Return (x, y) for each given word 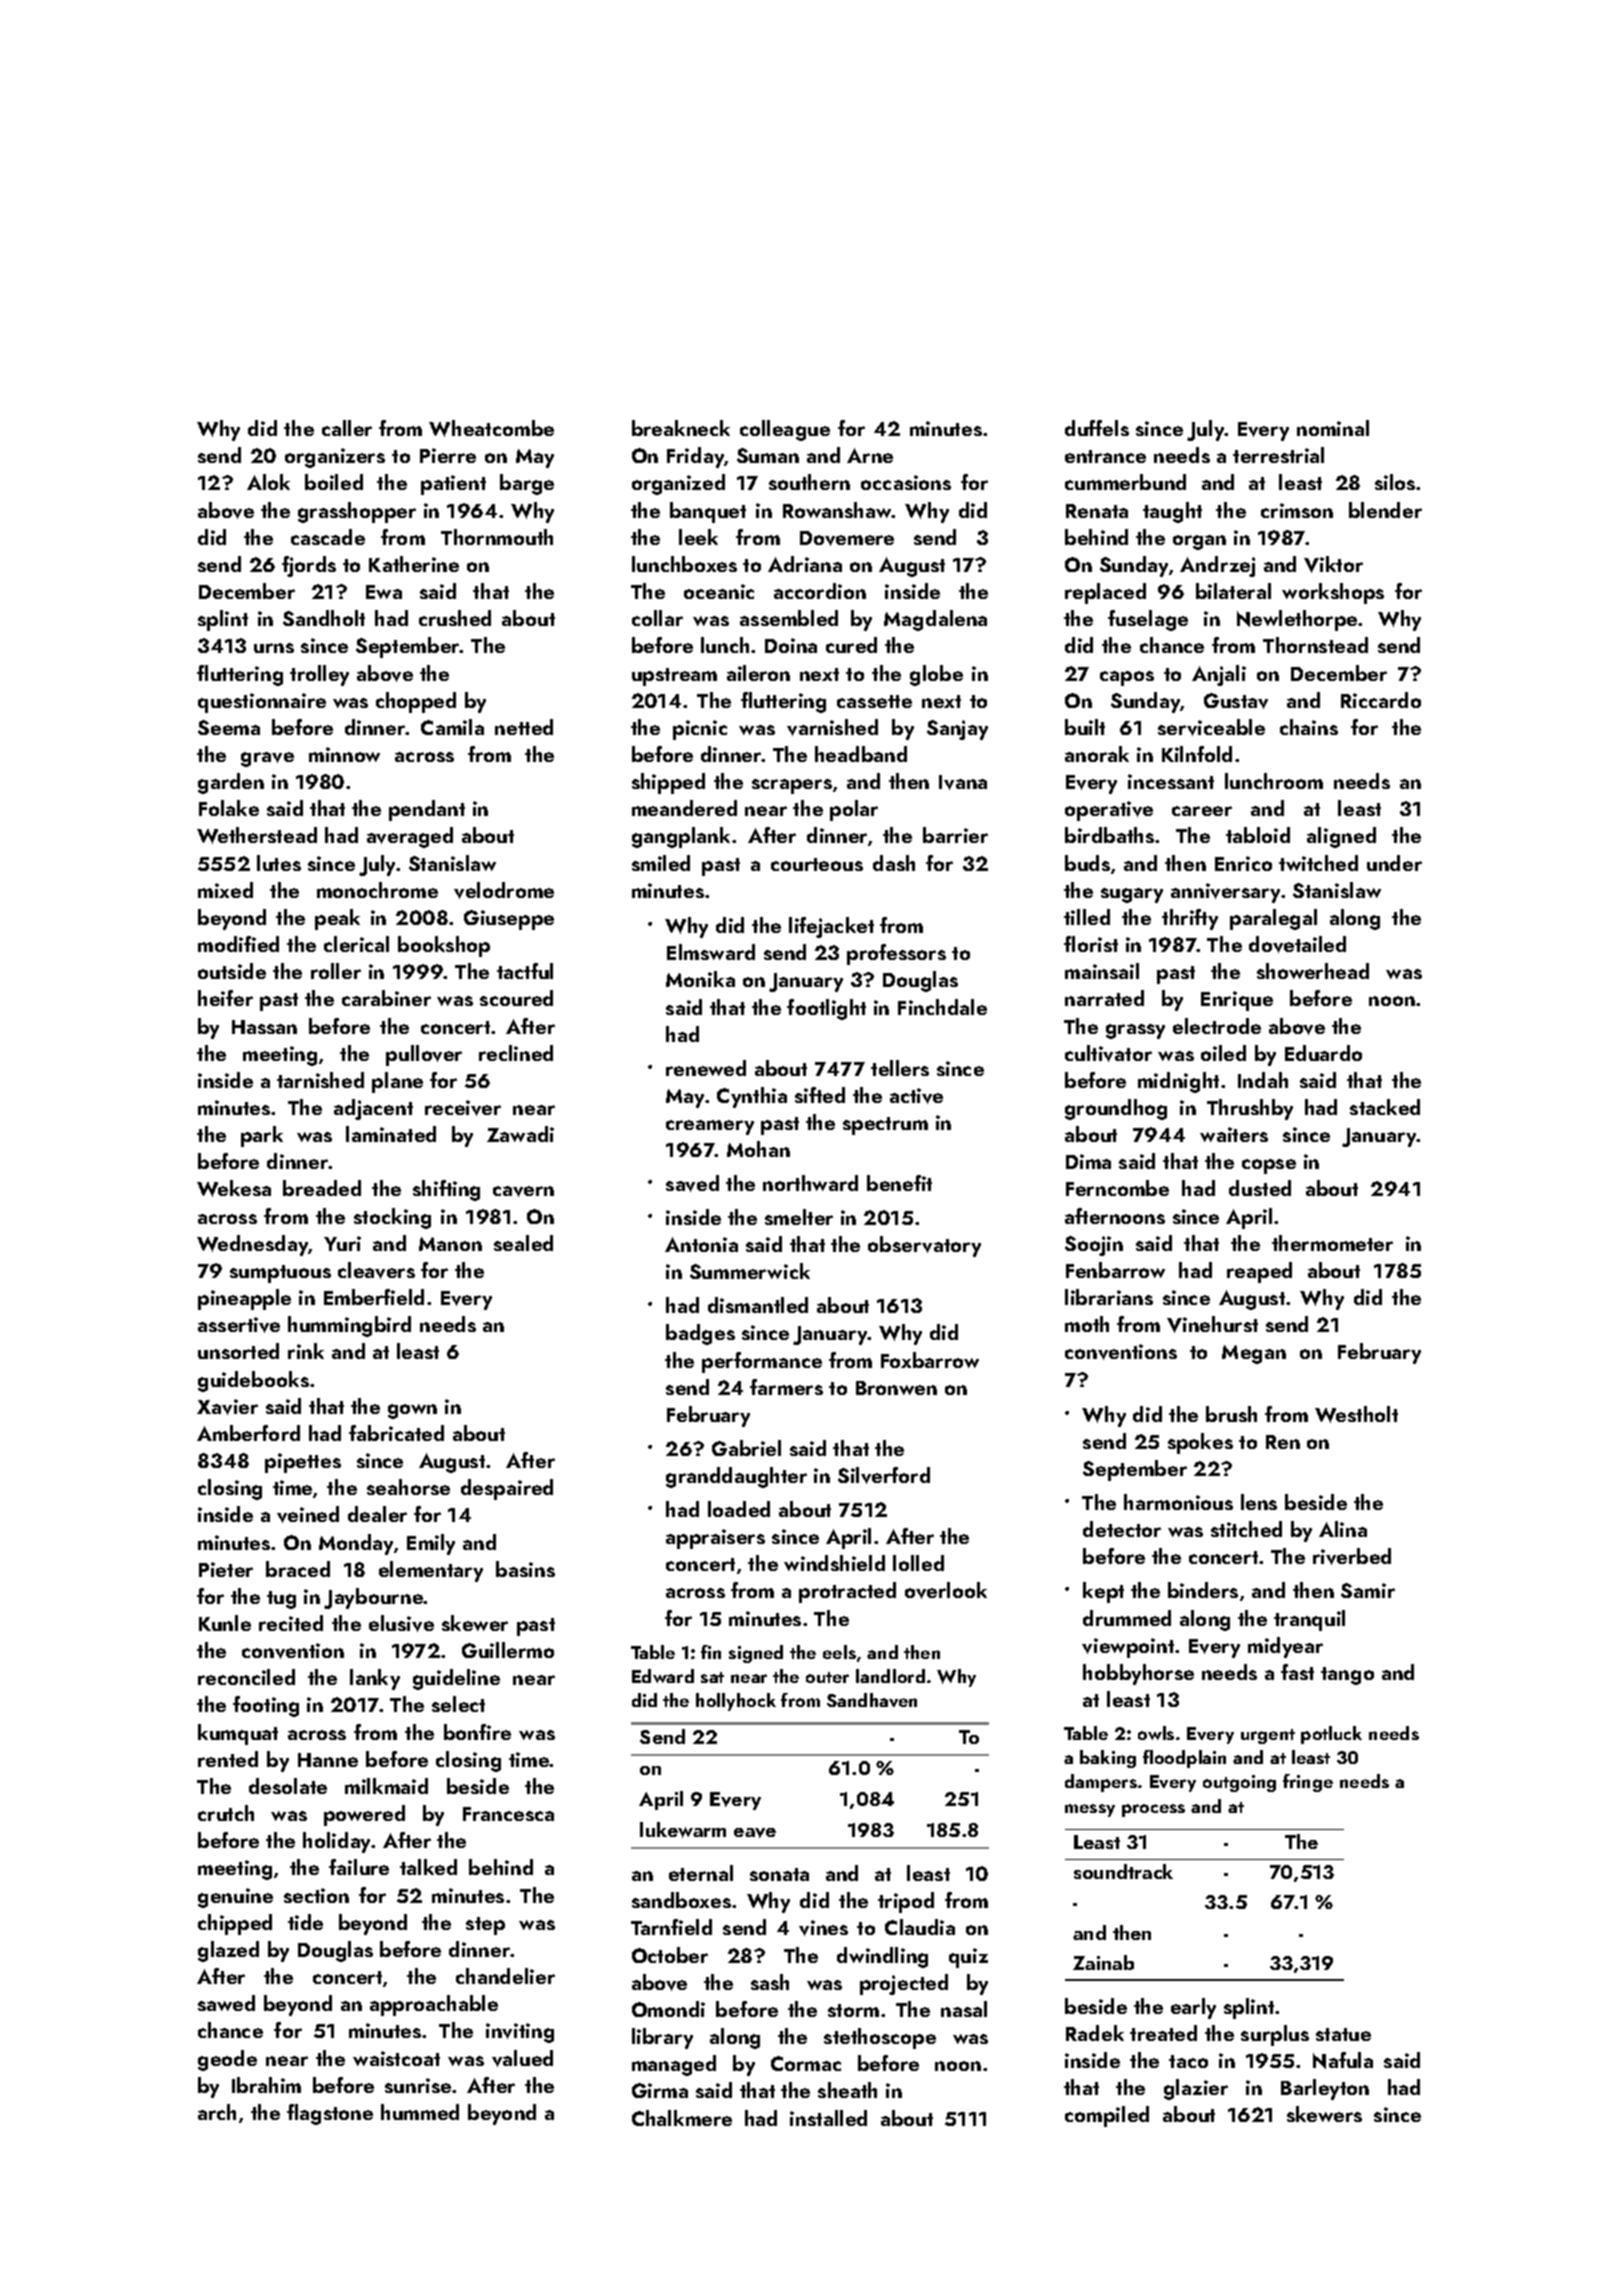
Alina (1343, 1529)
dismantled (758, 1305)
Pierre (448, 455)
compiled (1107, 2116)
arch (217, 2112)
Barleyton (1325, 2089)
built (1085, 727)
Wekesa (234, 1188)
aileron (758, 673)
